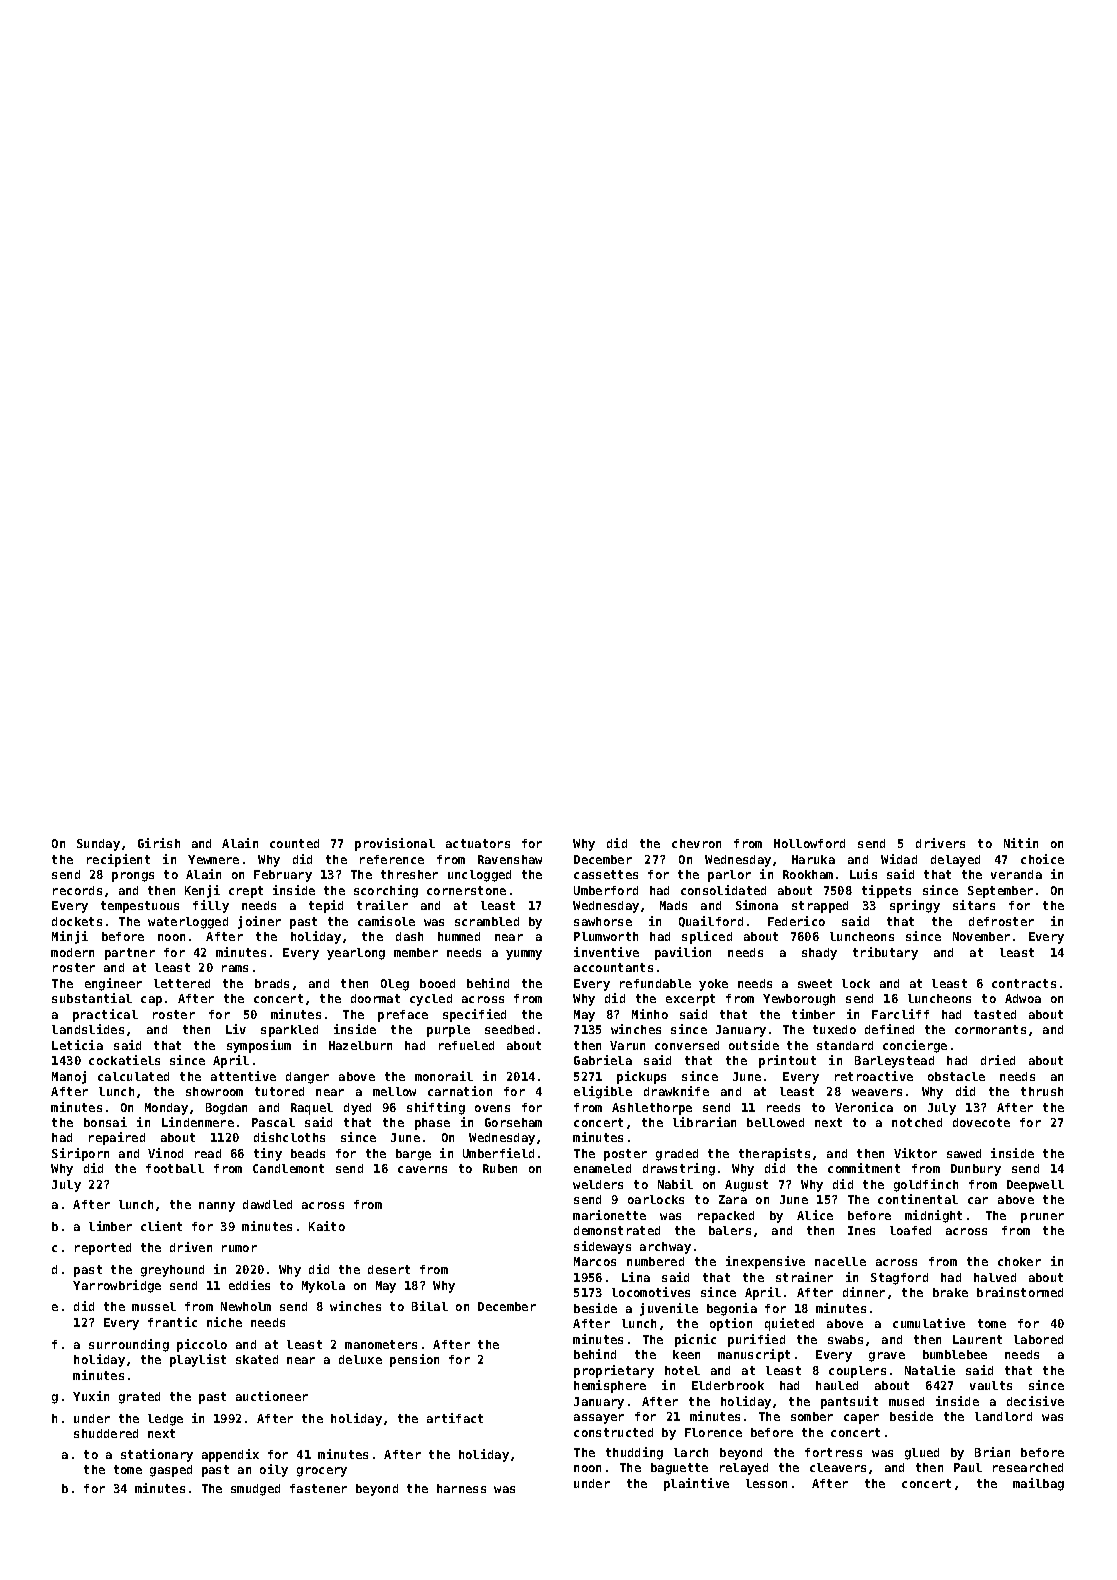 The height and width of the screenshot is (1580, 1117). What do you see at coordinates (917, 1122) in the screenshot?
I see `notched` at bounding box center [917, 1122].
